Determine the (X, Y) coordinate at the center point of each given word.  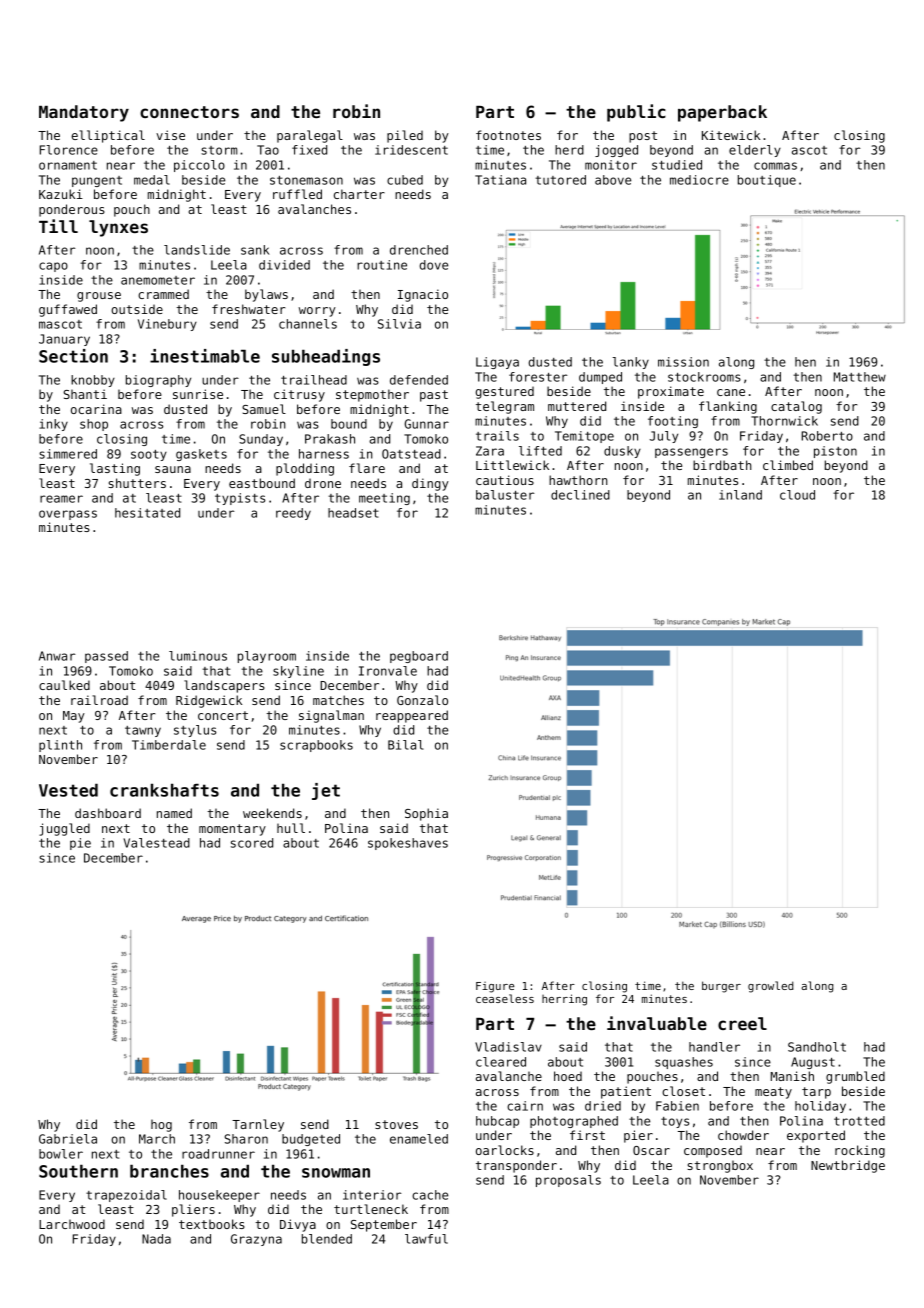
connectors (189, 112)
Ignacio (423, 295)
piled (405, 136)
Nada (156, 1239)
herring (564, 1000)
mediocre (699, 180)
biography (158, 381)
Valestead (157, 843)
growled (770, 987)
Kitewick (731, 135)
